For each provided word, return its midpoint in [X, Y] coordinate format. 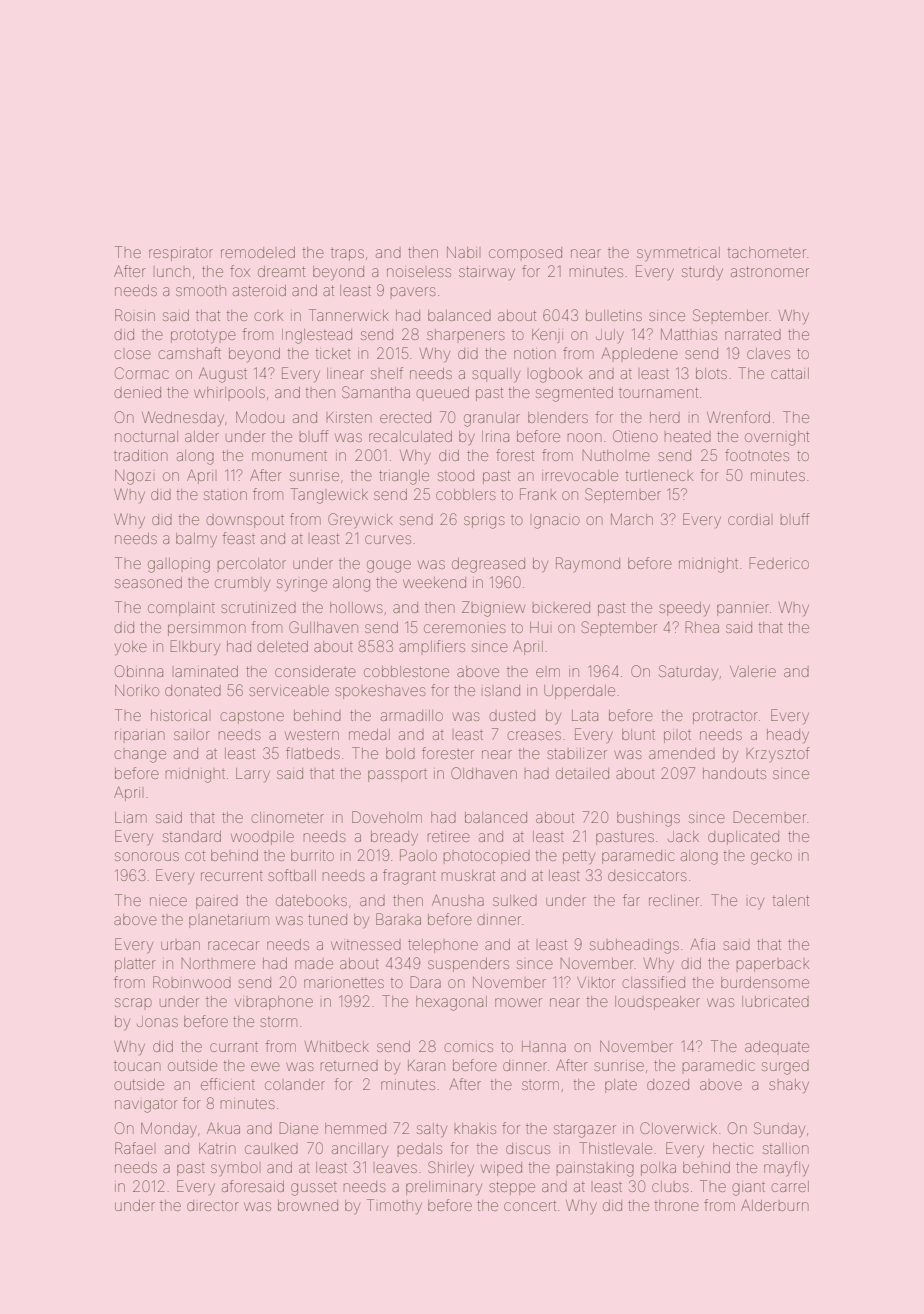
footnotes [757, 455]
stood [456, 475]
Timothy [394, 1206]
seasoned [148, 582]
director [213, 1205]
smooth [201, 291]
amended [682, 753]
